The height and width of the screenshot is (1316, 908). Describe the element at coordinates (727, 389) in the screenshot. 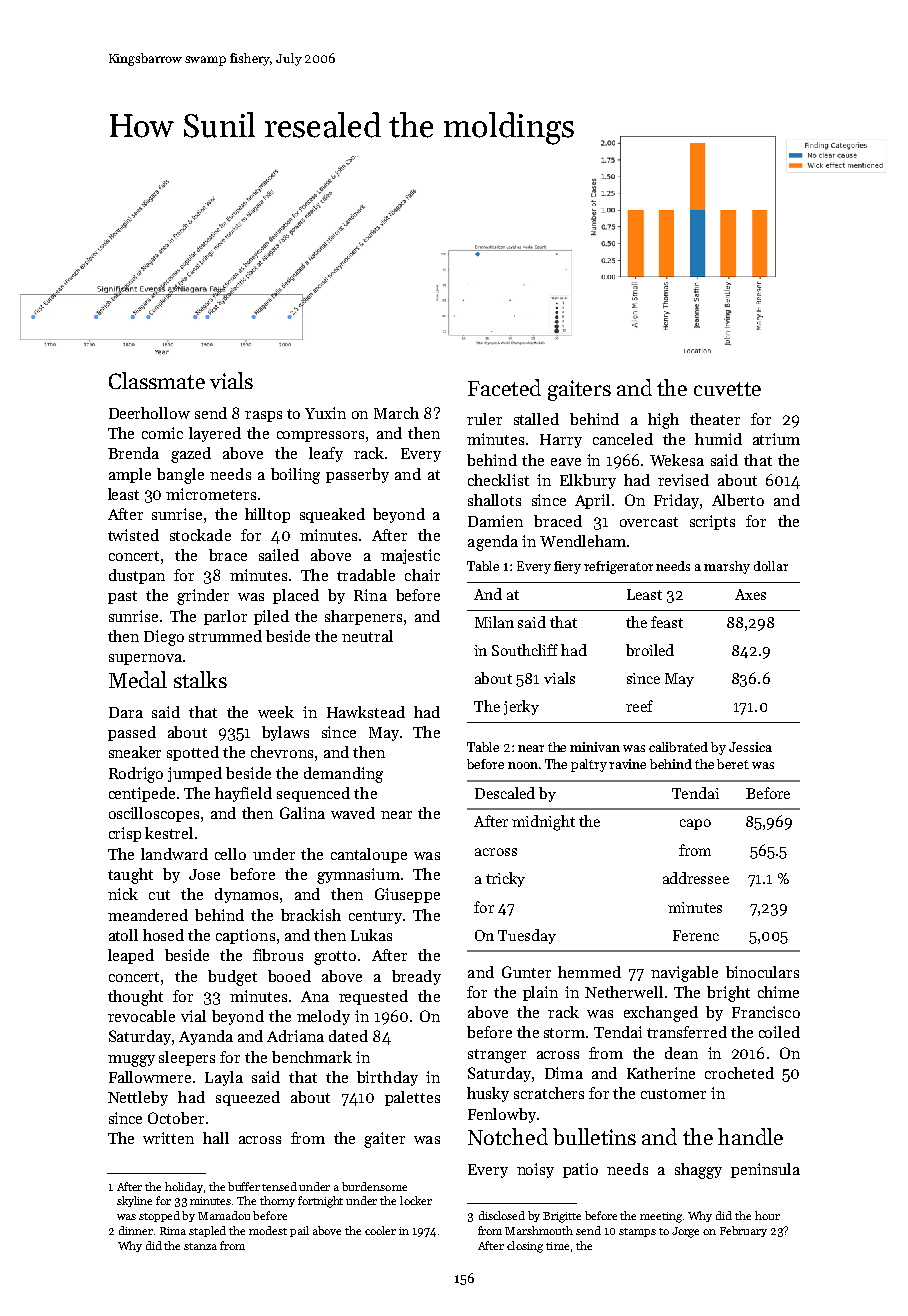

I see `cuvette` at that location.
